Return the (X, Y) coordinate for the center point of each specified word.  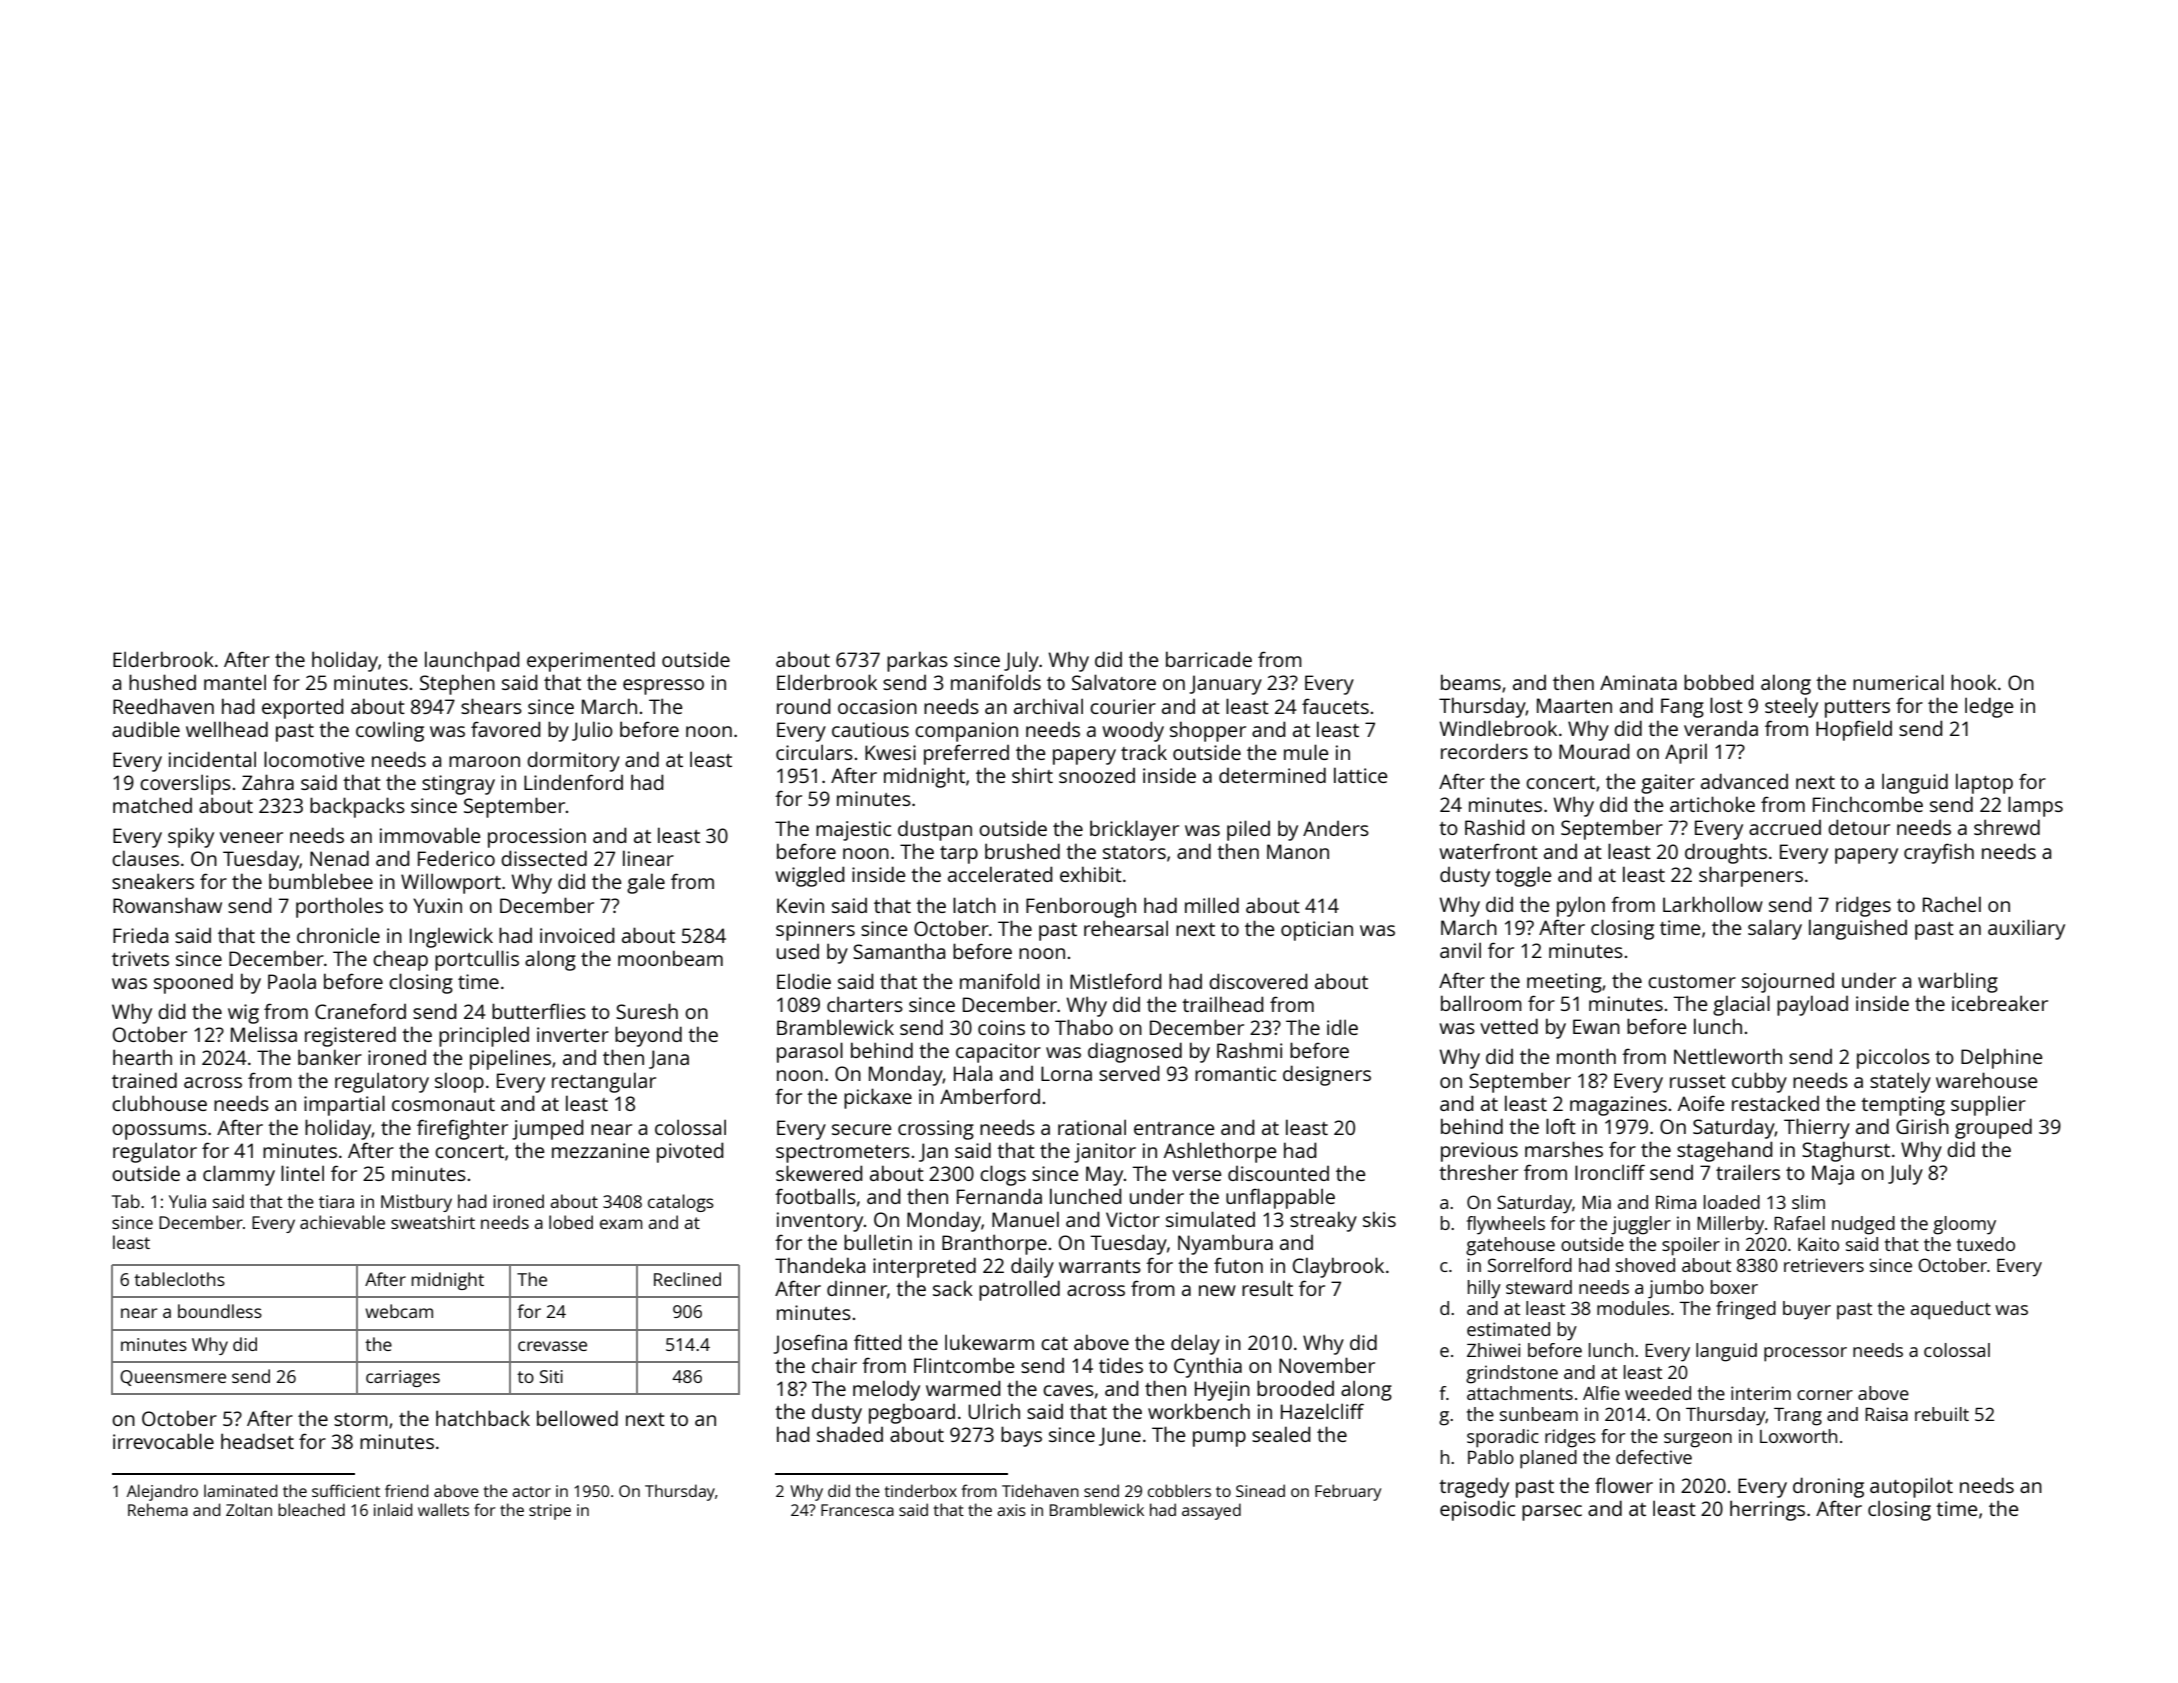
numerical (1898, 682)
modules (1633, 1308)
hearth (142, 1057)
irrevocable (163, 1441)
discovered (1258, 981)
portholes (339, 907)
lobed (571, 1222)
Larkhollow (1713, 904)
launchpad (472, 661)
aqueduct (1951, 1310)
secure (862, 1129)
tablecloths (179, 1279)
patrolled (1019, 1290)
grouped (1993, 1128)
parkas (917, 661)
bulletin (878, 1242)
